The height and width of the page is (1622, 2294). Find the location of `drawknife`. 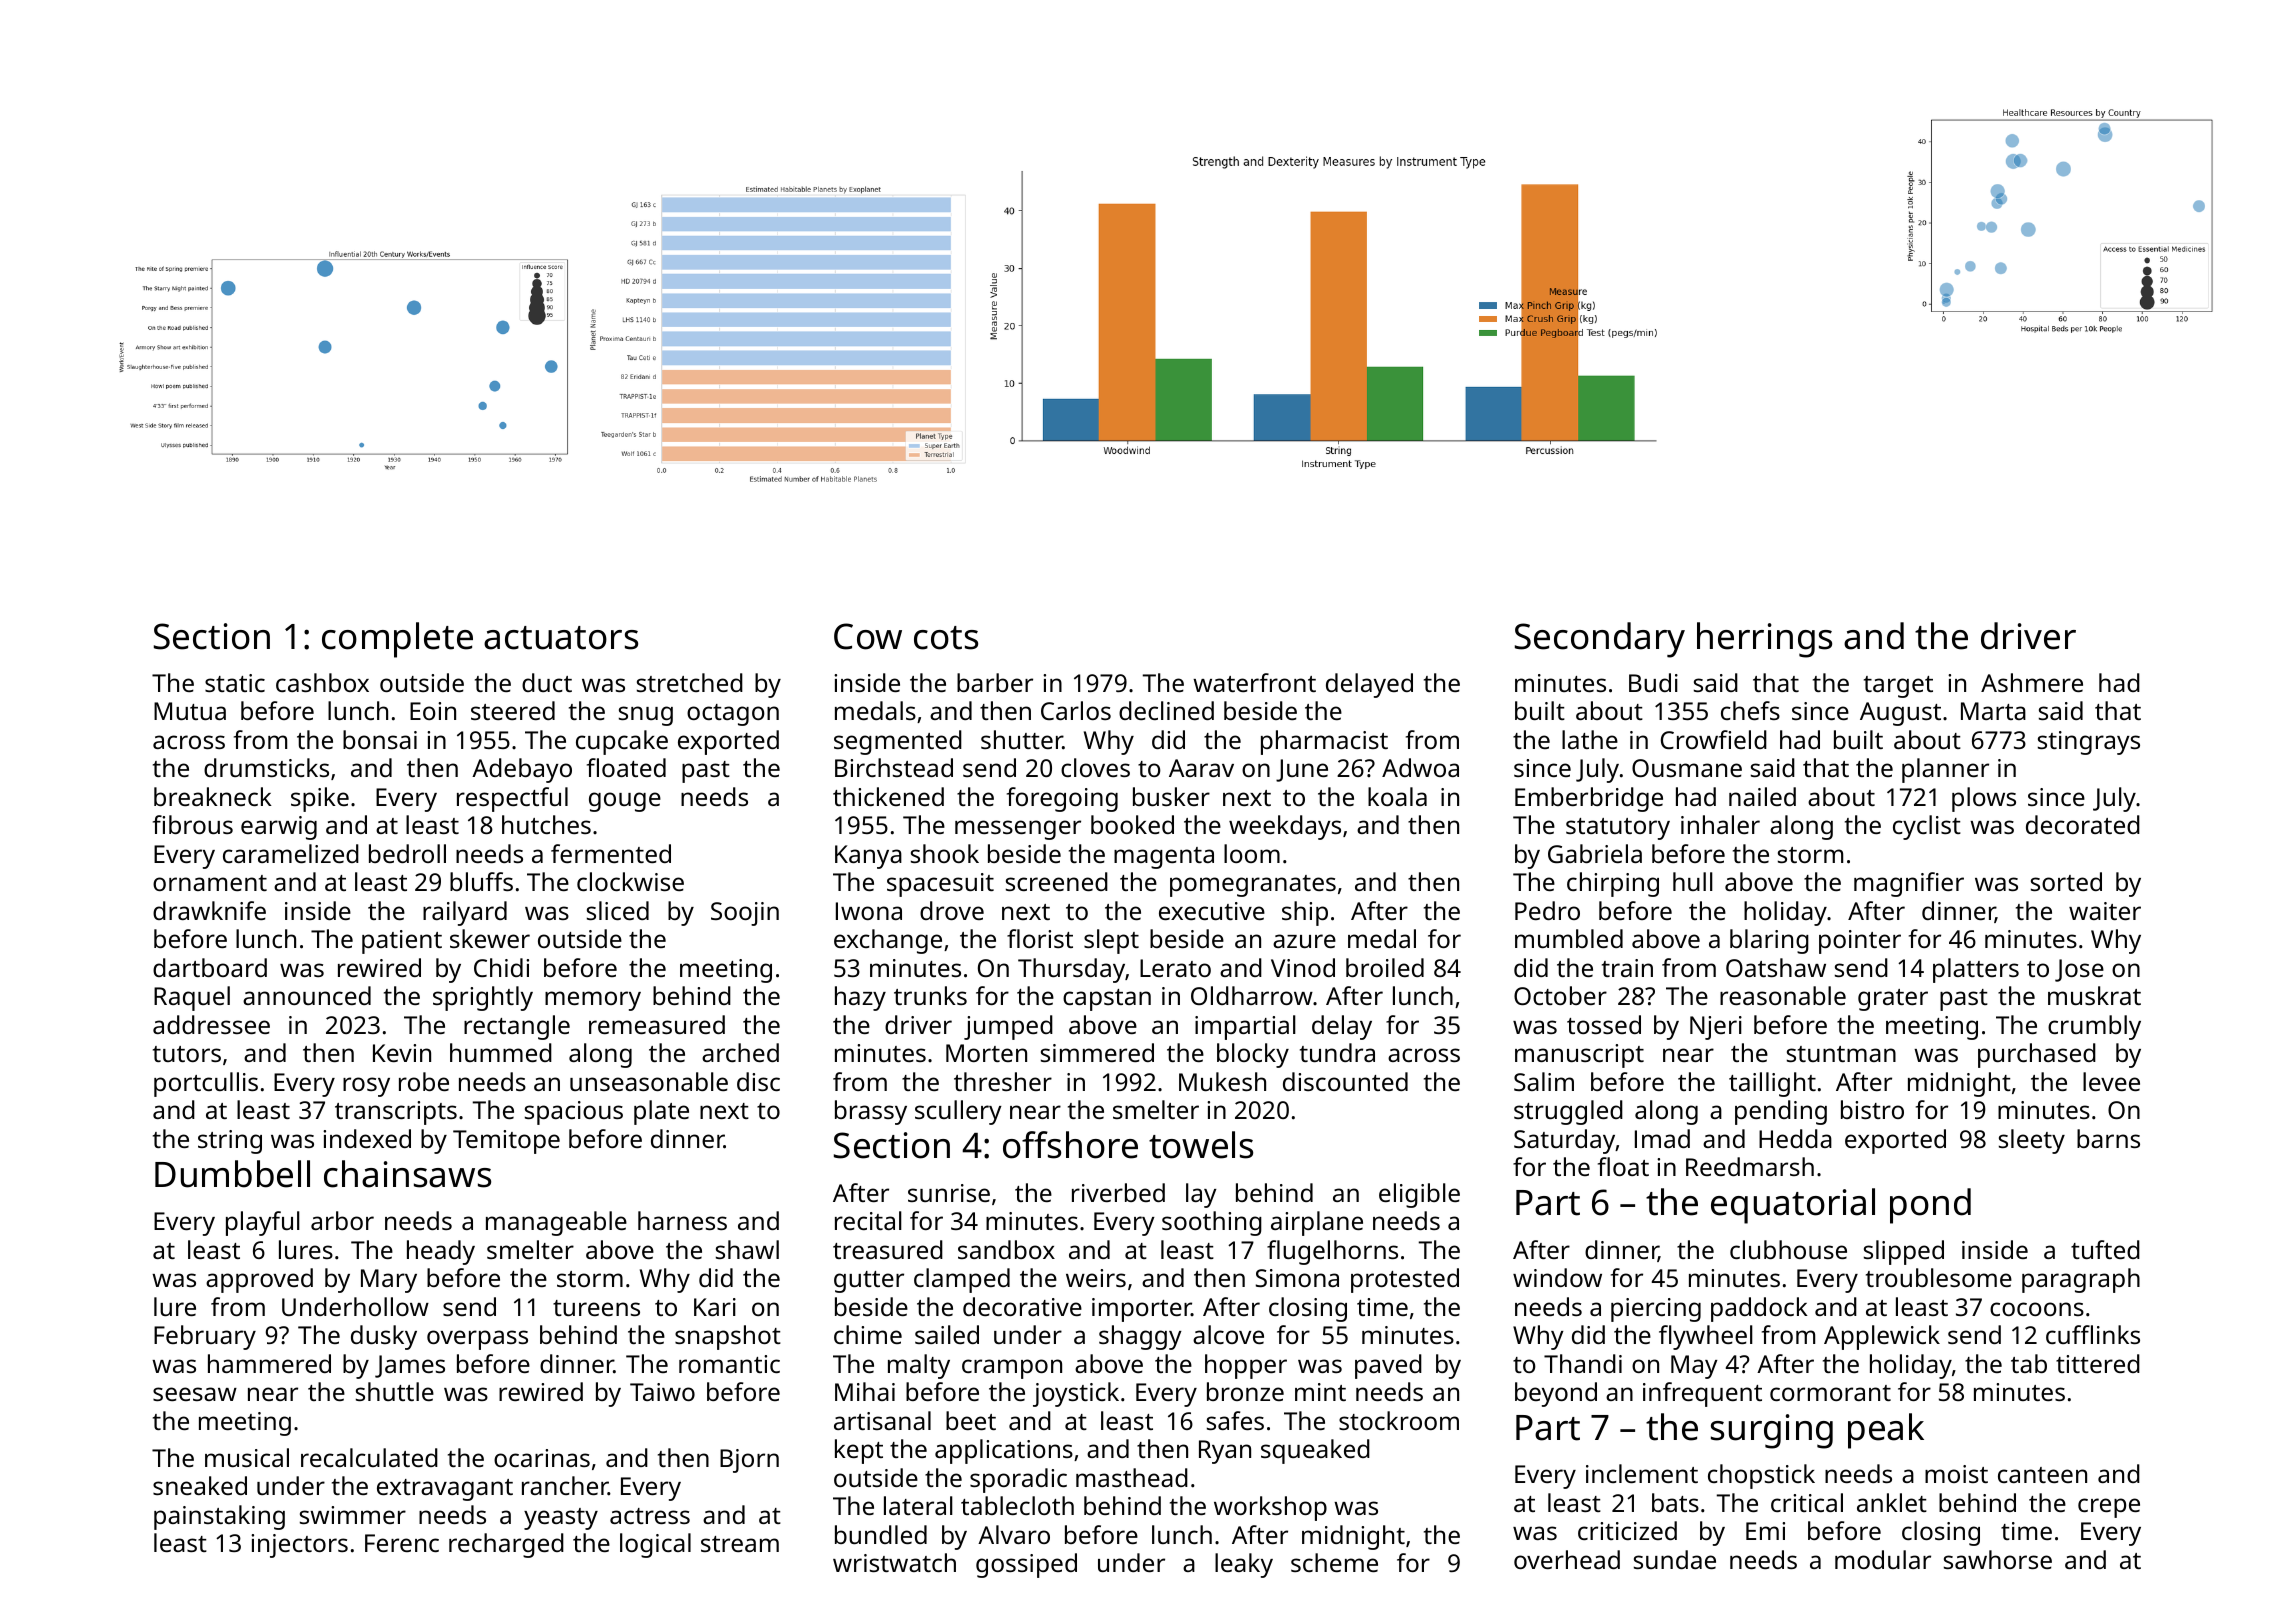

drawknife is located at coordinates (209, 910).
